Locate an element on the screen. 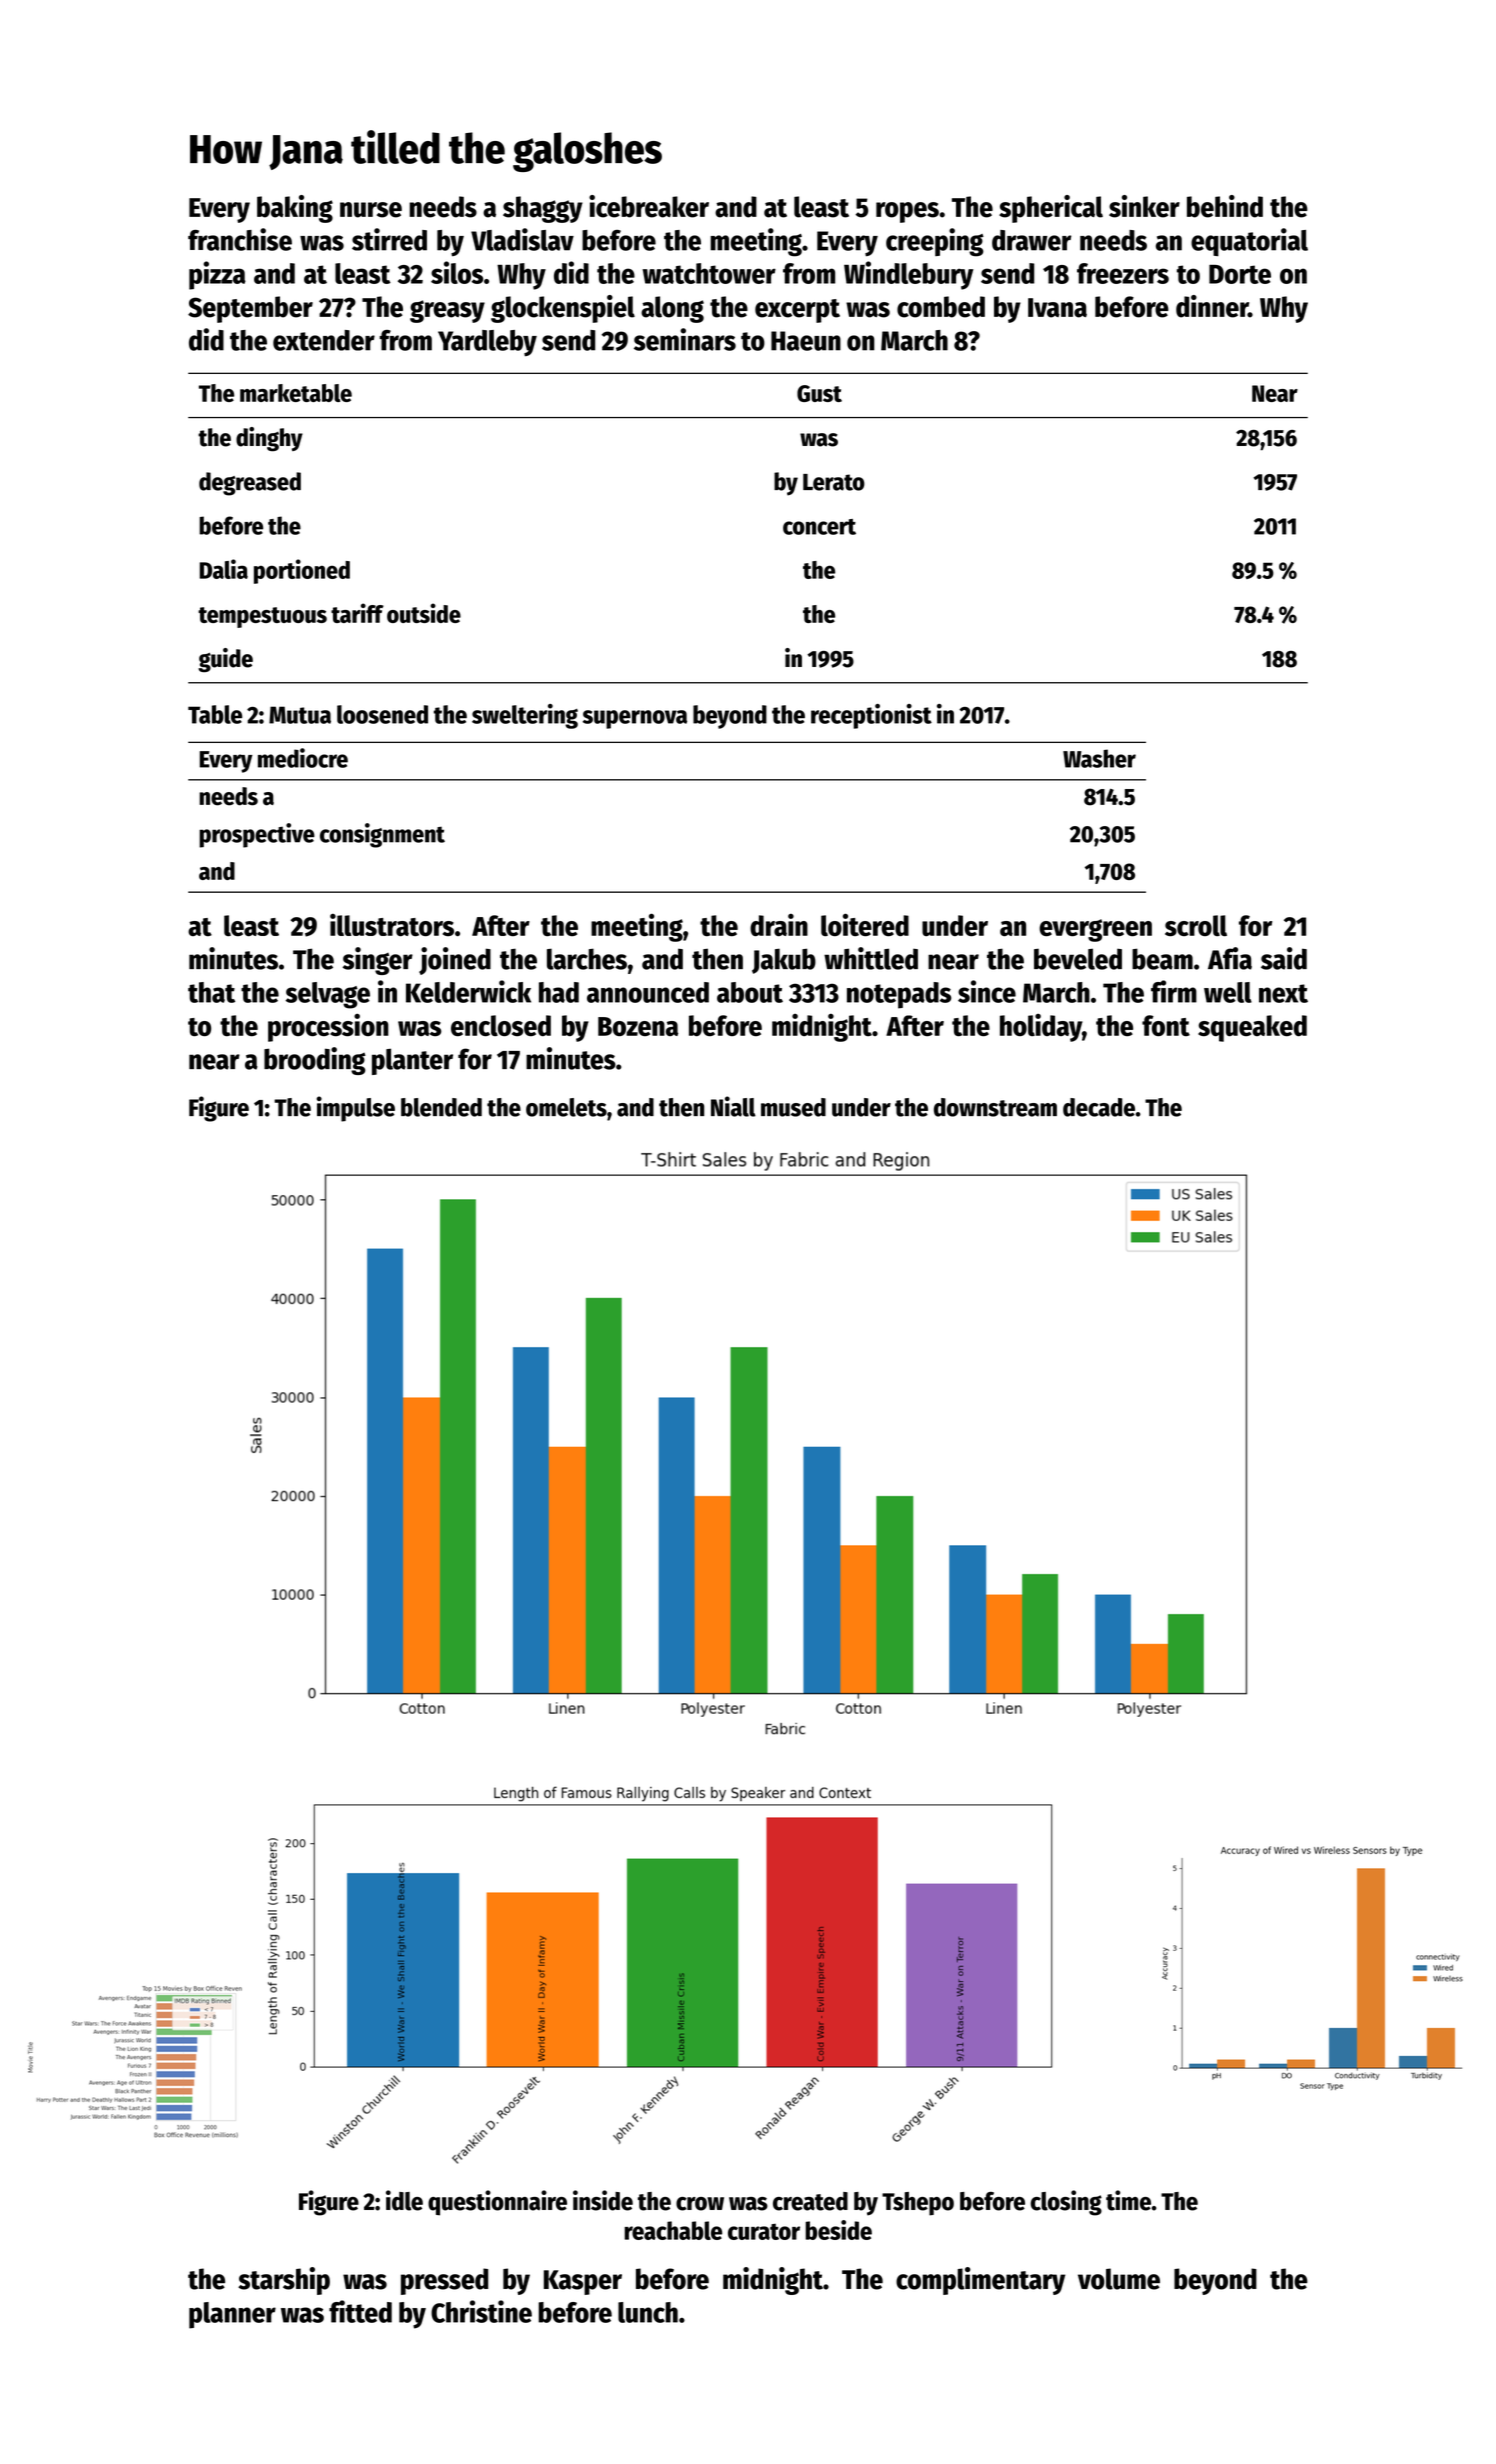 The image size is (1496, 2464). drawer is located at coordinates (1031, 240).
